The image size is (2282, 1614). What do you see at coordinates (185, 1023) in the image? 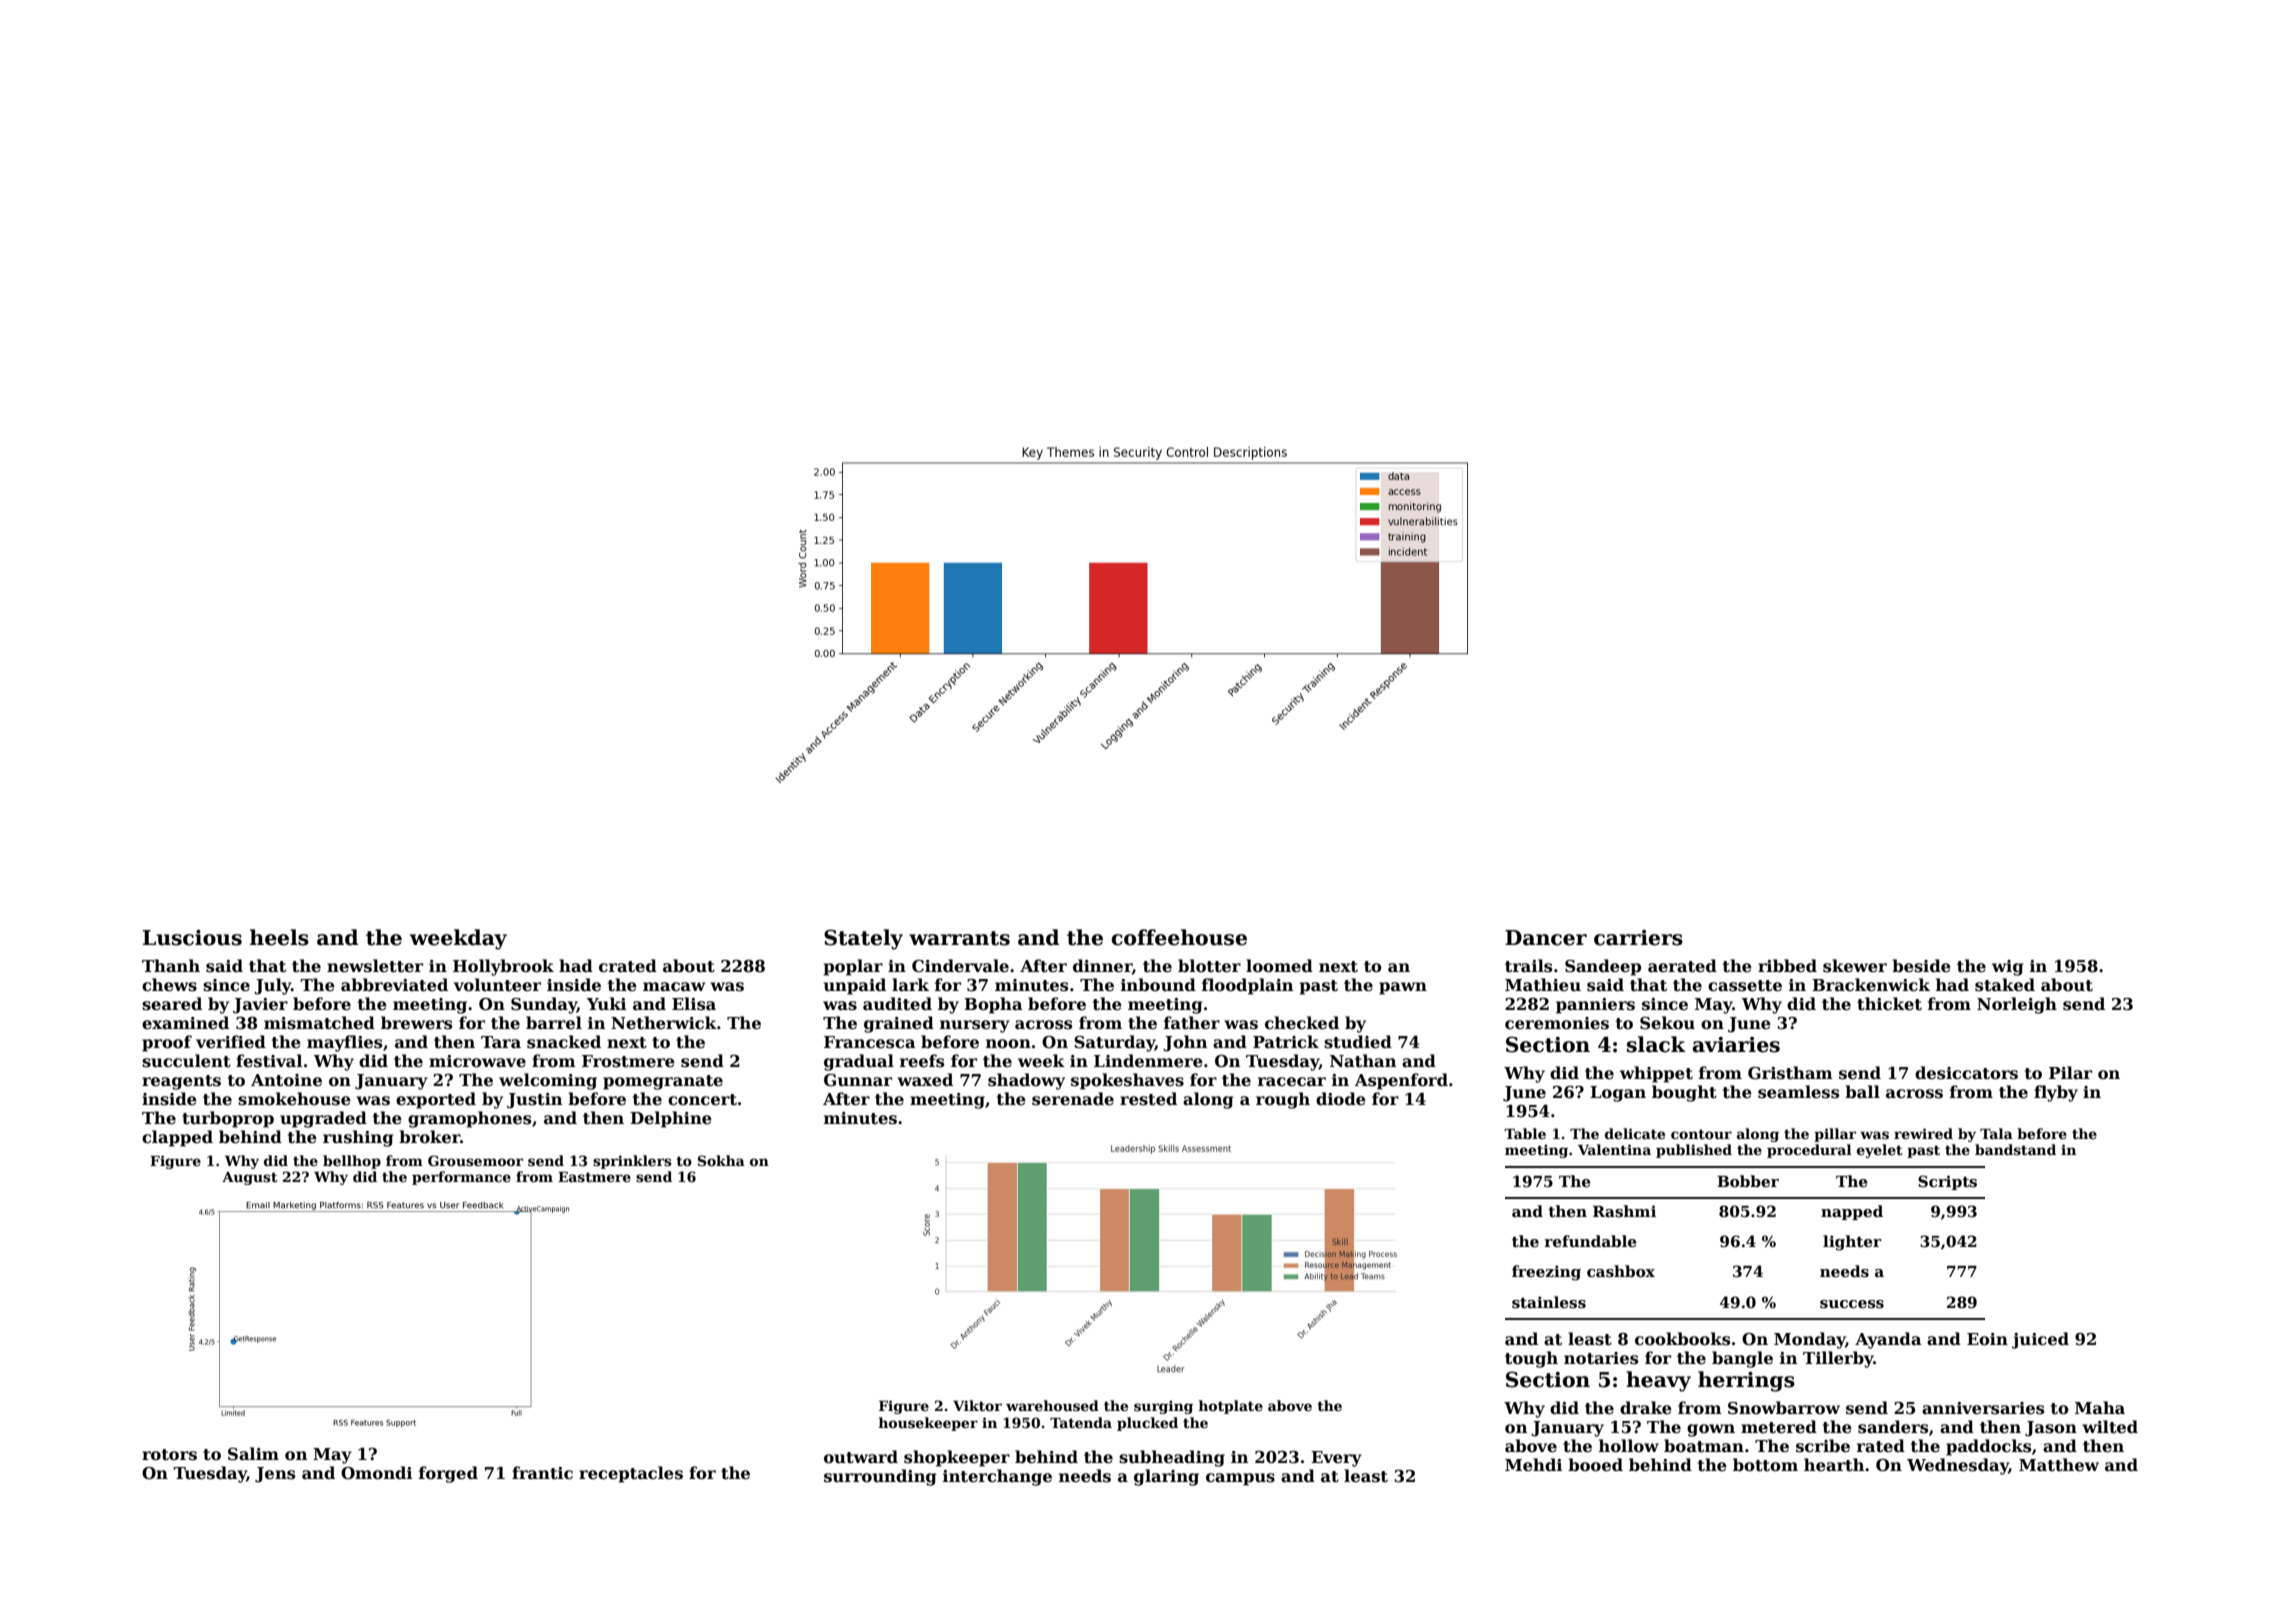
I see `examined` at bounding box center [185, 1023].
